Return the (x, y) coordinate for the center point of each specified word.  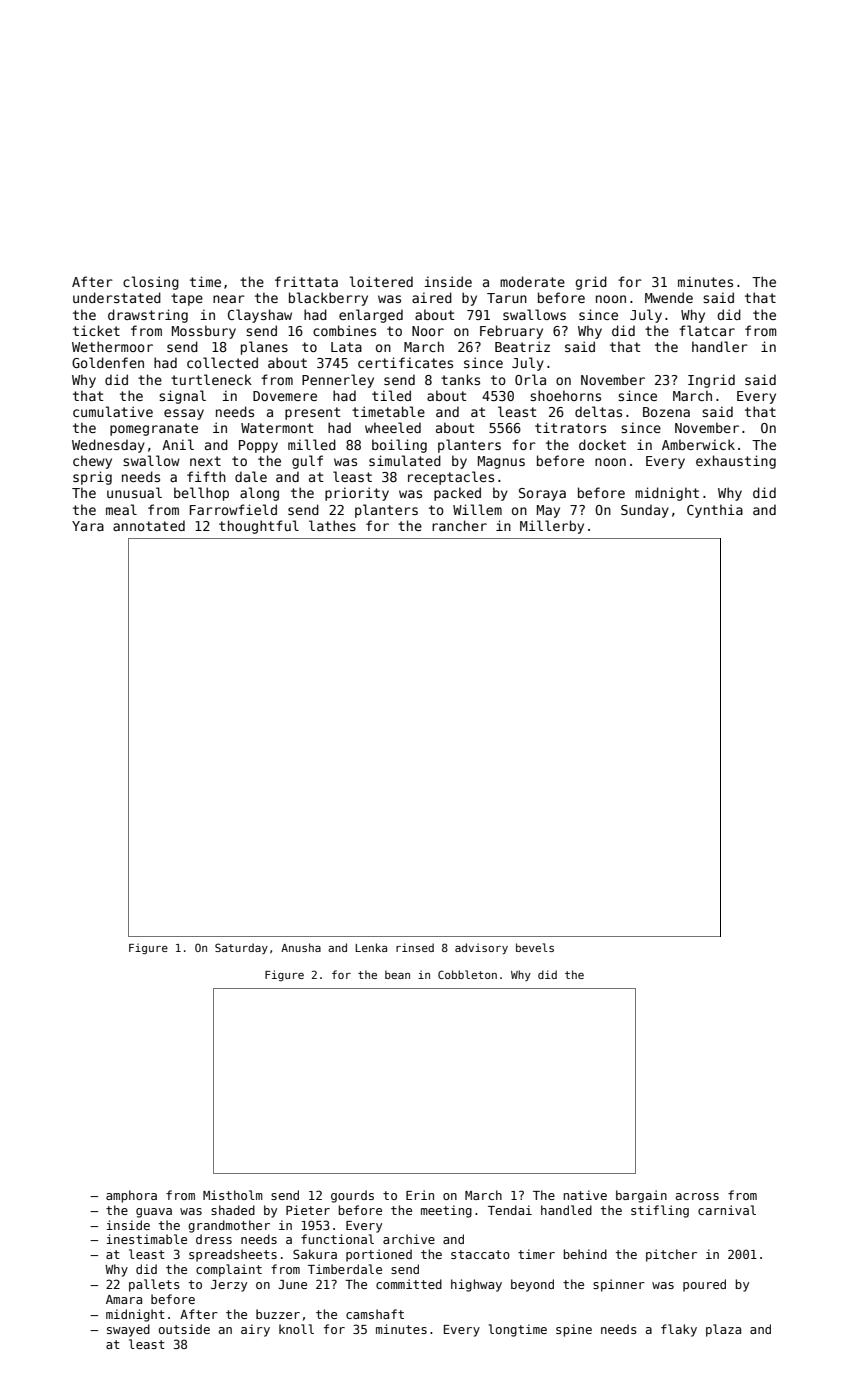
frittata (306, 281)
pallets (154, 1285)
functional (337, 1239)
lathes (332, 525)
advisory (481, 948)
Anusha (301, 947)
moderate (532, 281)
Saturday (241, 948)
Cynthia (715, 511)
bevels (535, 947)
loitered (381, 281)
